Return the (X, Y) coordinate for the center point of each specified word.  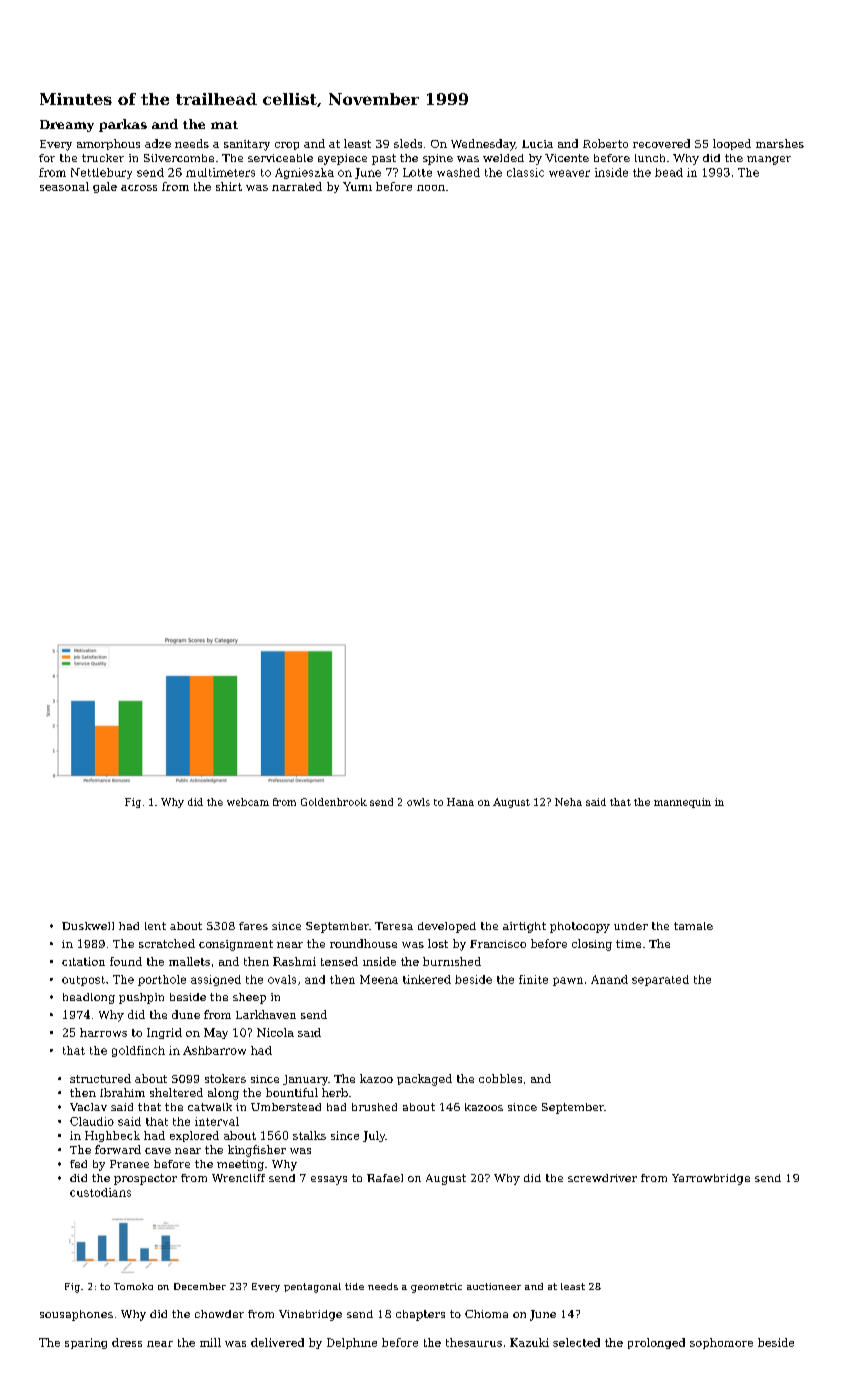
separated (660, 980)
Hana (460, 802)
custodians (100, 1192)
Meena (379, 979)
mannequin (682, 803)
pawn (568, 981)
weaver (569, 173)
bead (669, 172)
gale (105, 187)
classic (525, 172)
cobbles (500, 1078)
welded (503, 158)
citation (83, 961)
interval (217, 1121)
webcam (248, 802)
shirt (229, 186)
